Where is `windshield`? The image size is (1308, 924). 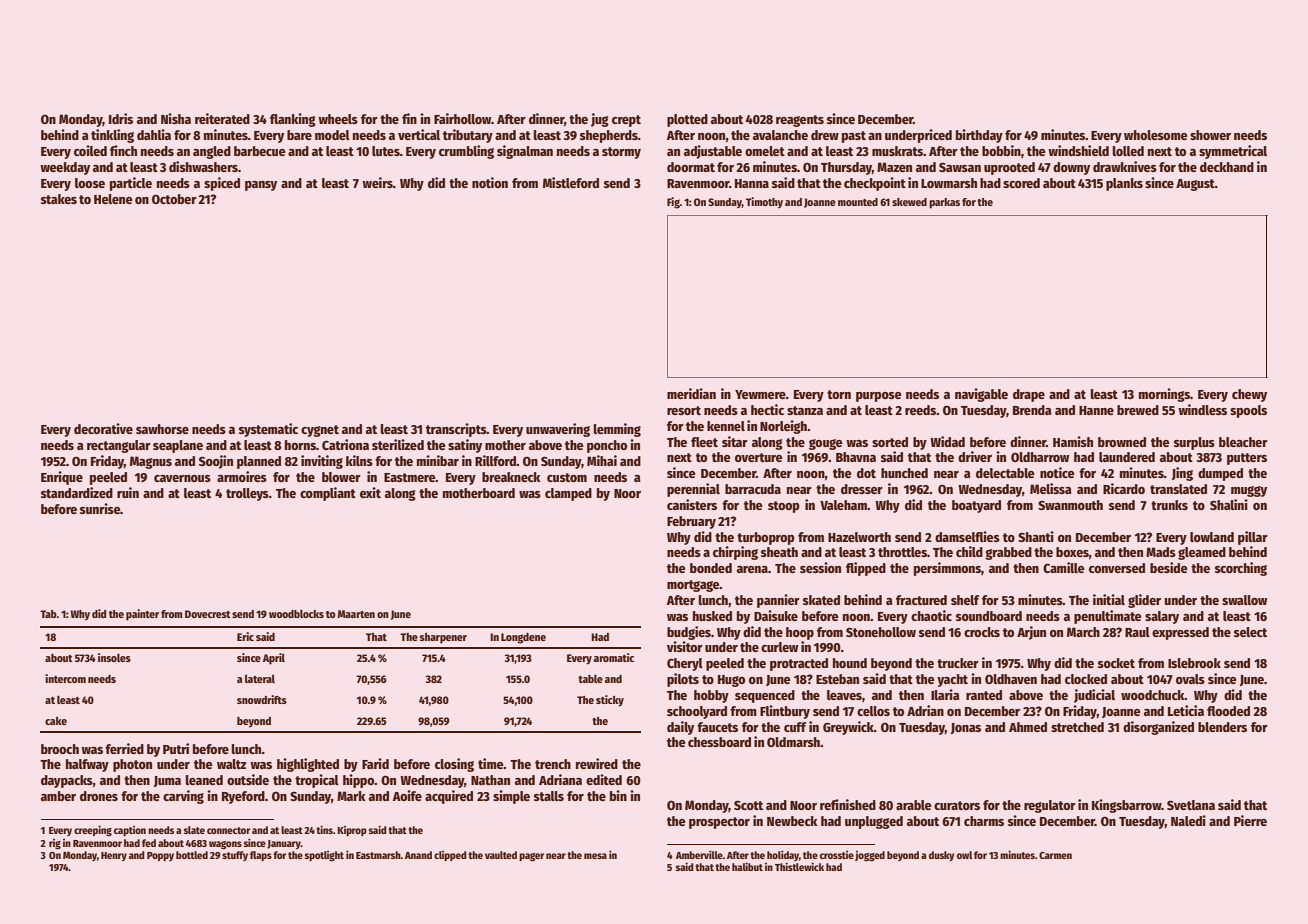 windshield is located at coordinates (1078, 150).
